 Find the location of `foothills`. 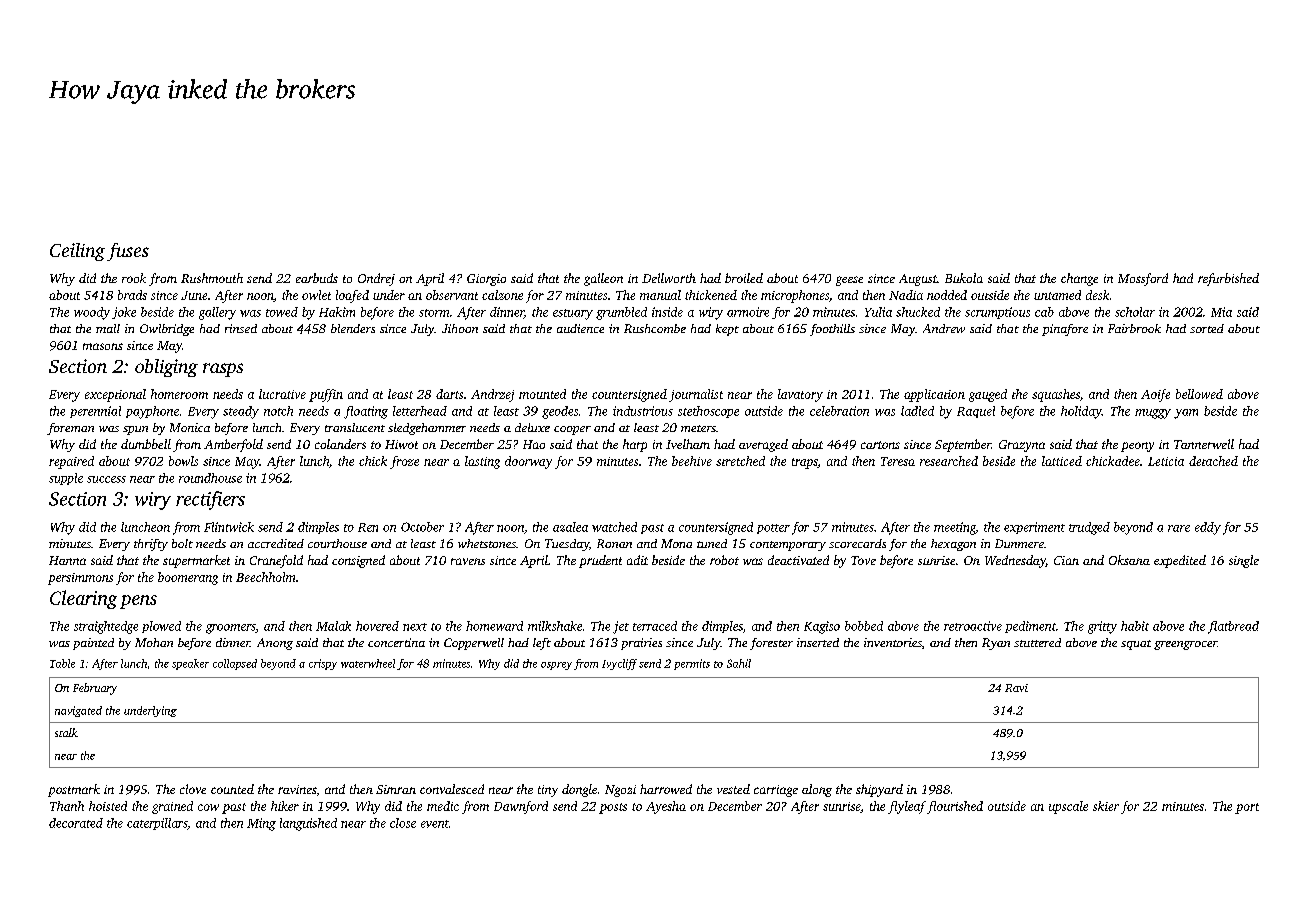

foothills is located at coordinates (832, 330).
